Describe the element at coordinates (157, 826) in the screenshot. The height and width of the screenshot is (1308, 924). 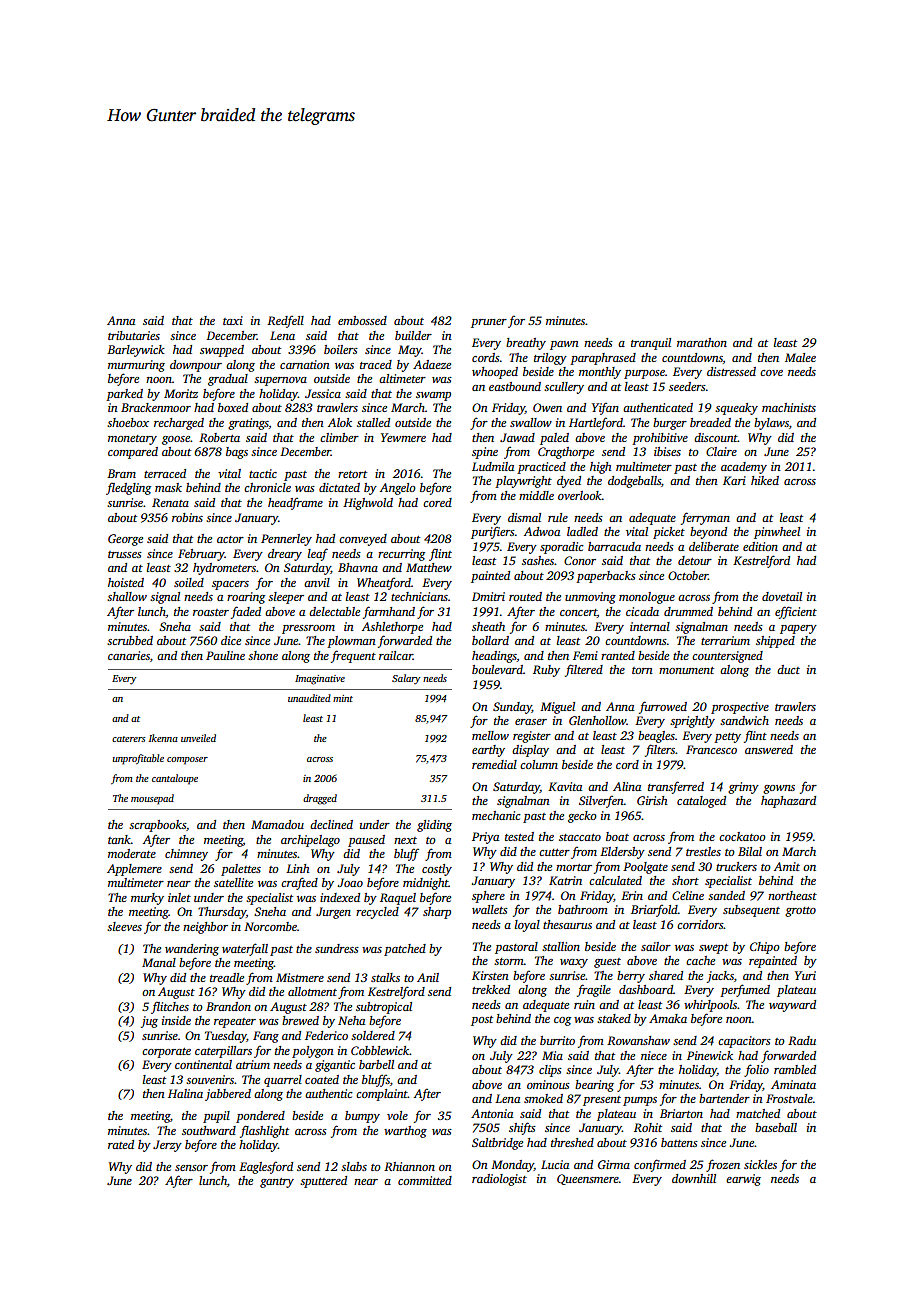
I see `scrapbooks` at that location.
